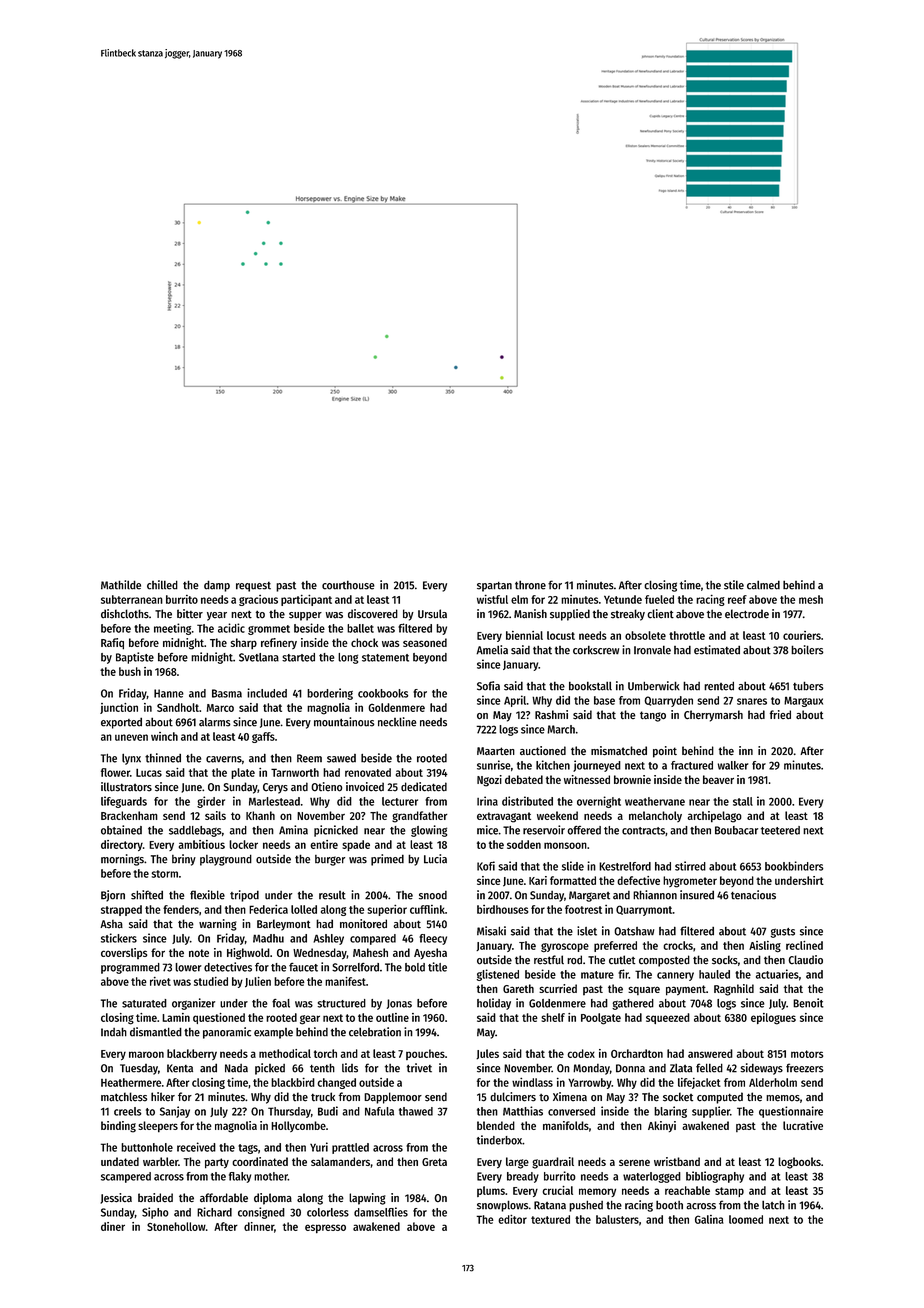 Image resolution: width=924 pixels, height=1308 pixels. What do you see at coordinates (530, 585) in the screenshot?
I see `throne` at bounding box center [530, 585].
